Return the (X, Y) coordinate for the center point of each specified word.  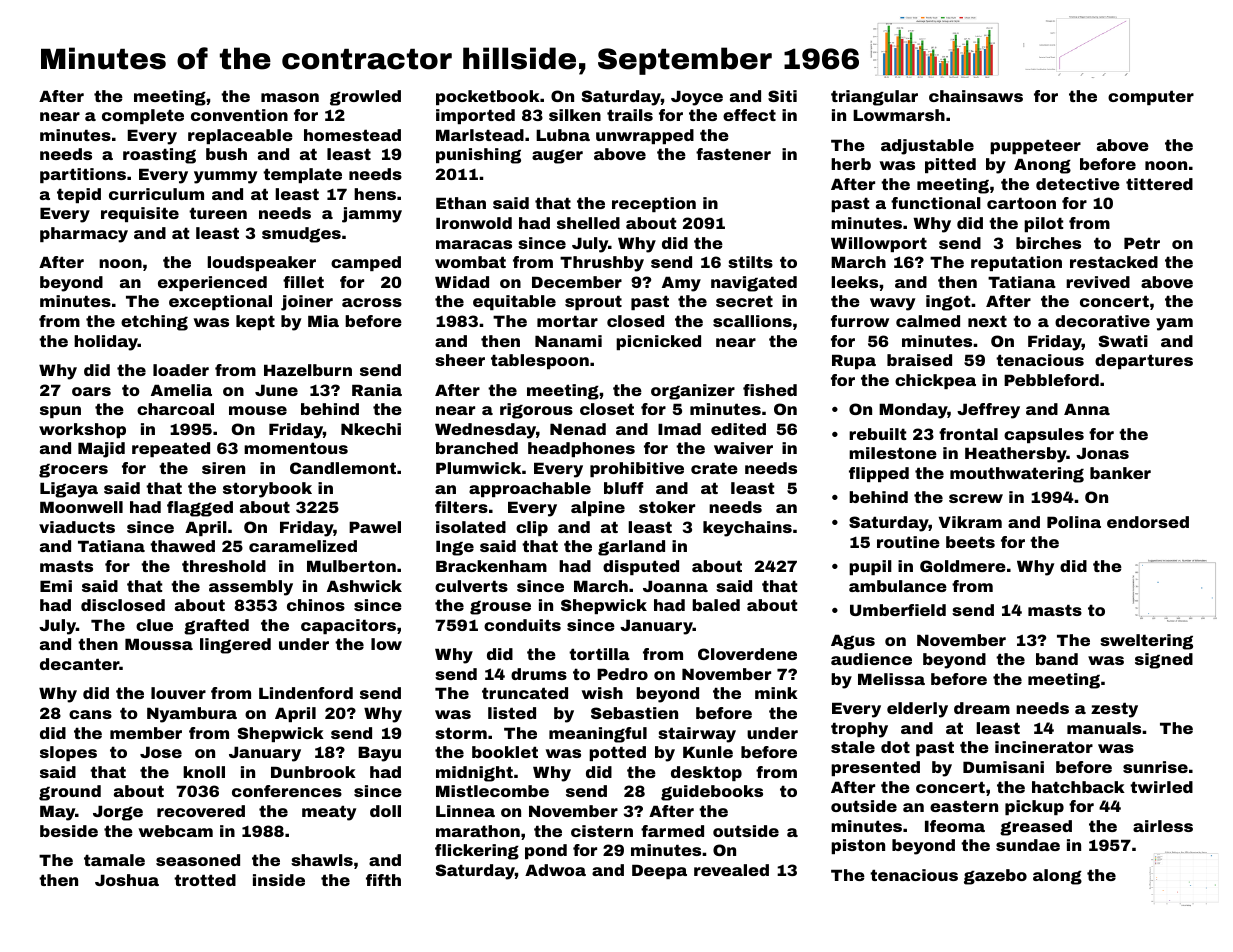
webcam (176, 831)
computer (1151, 97)
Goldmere (963, 566)
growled (365, 98)
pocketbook (488, 97)
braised (919, 360)
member (146, 733)
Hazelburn (308, 370)
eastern (964, 806)
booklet (505, 752)
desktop (706, 773)
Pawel (375, 527)
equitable (514, 302)
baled (716, 605)
